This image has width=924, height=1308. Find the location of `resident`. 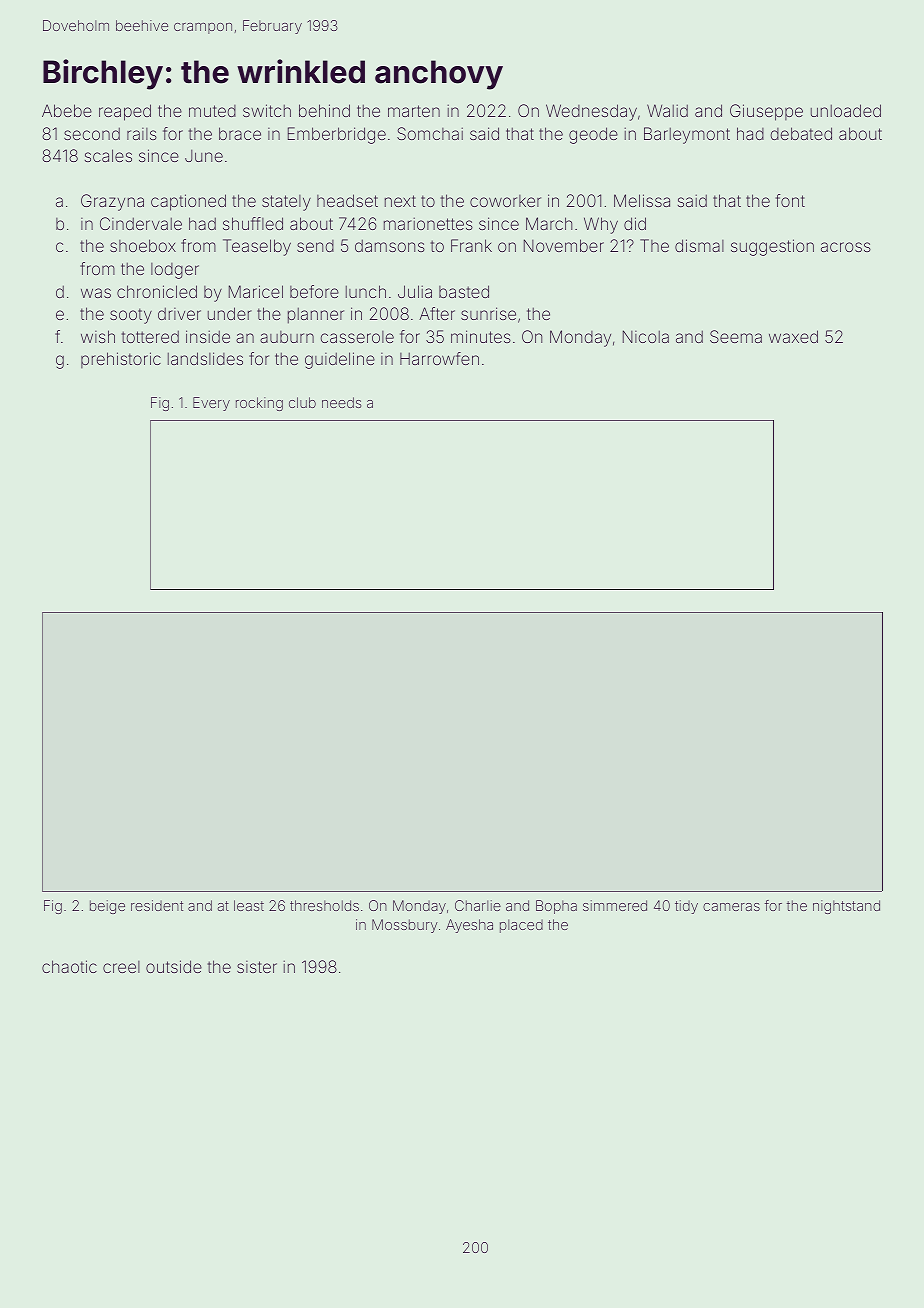

resident is located at coordinates (157, 905).
